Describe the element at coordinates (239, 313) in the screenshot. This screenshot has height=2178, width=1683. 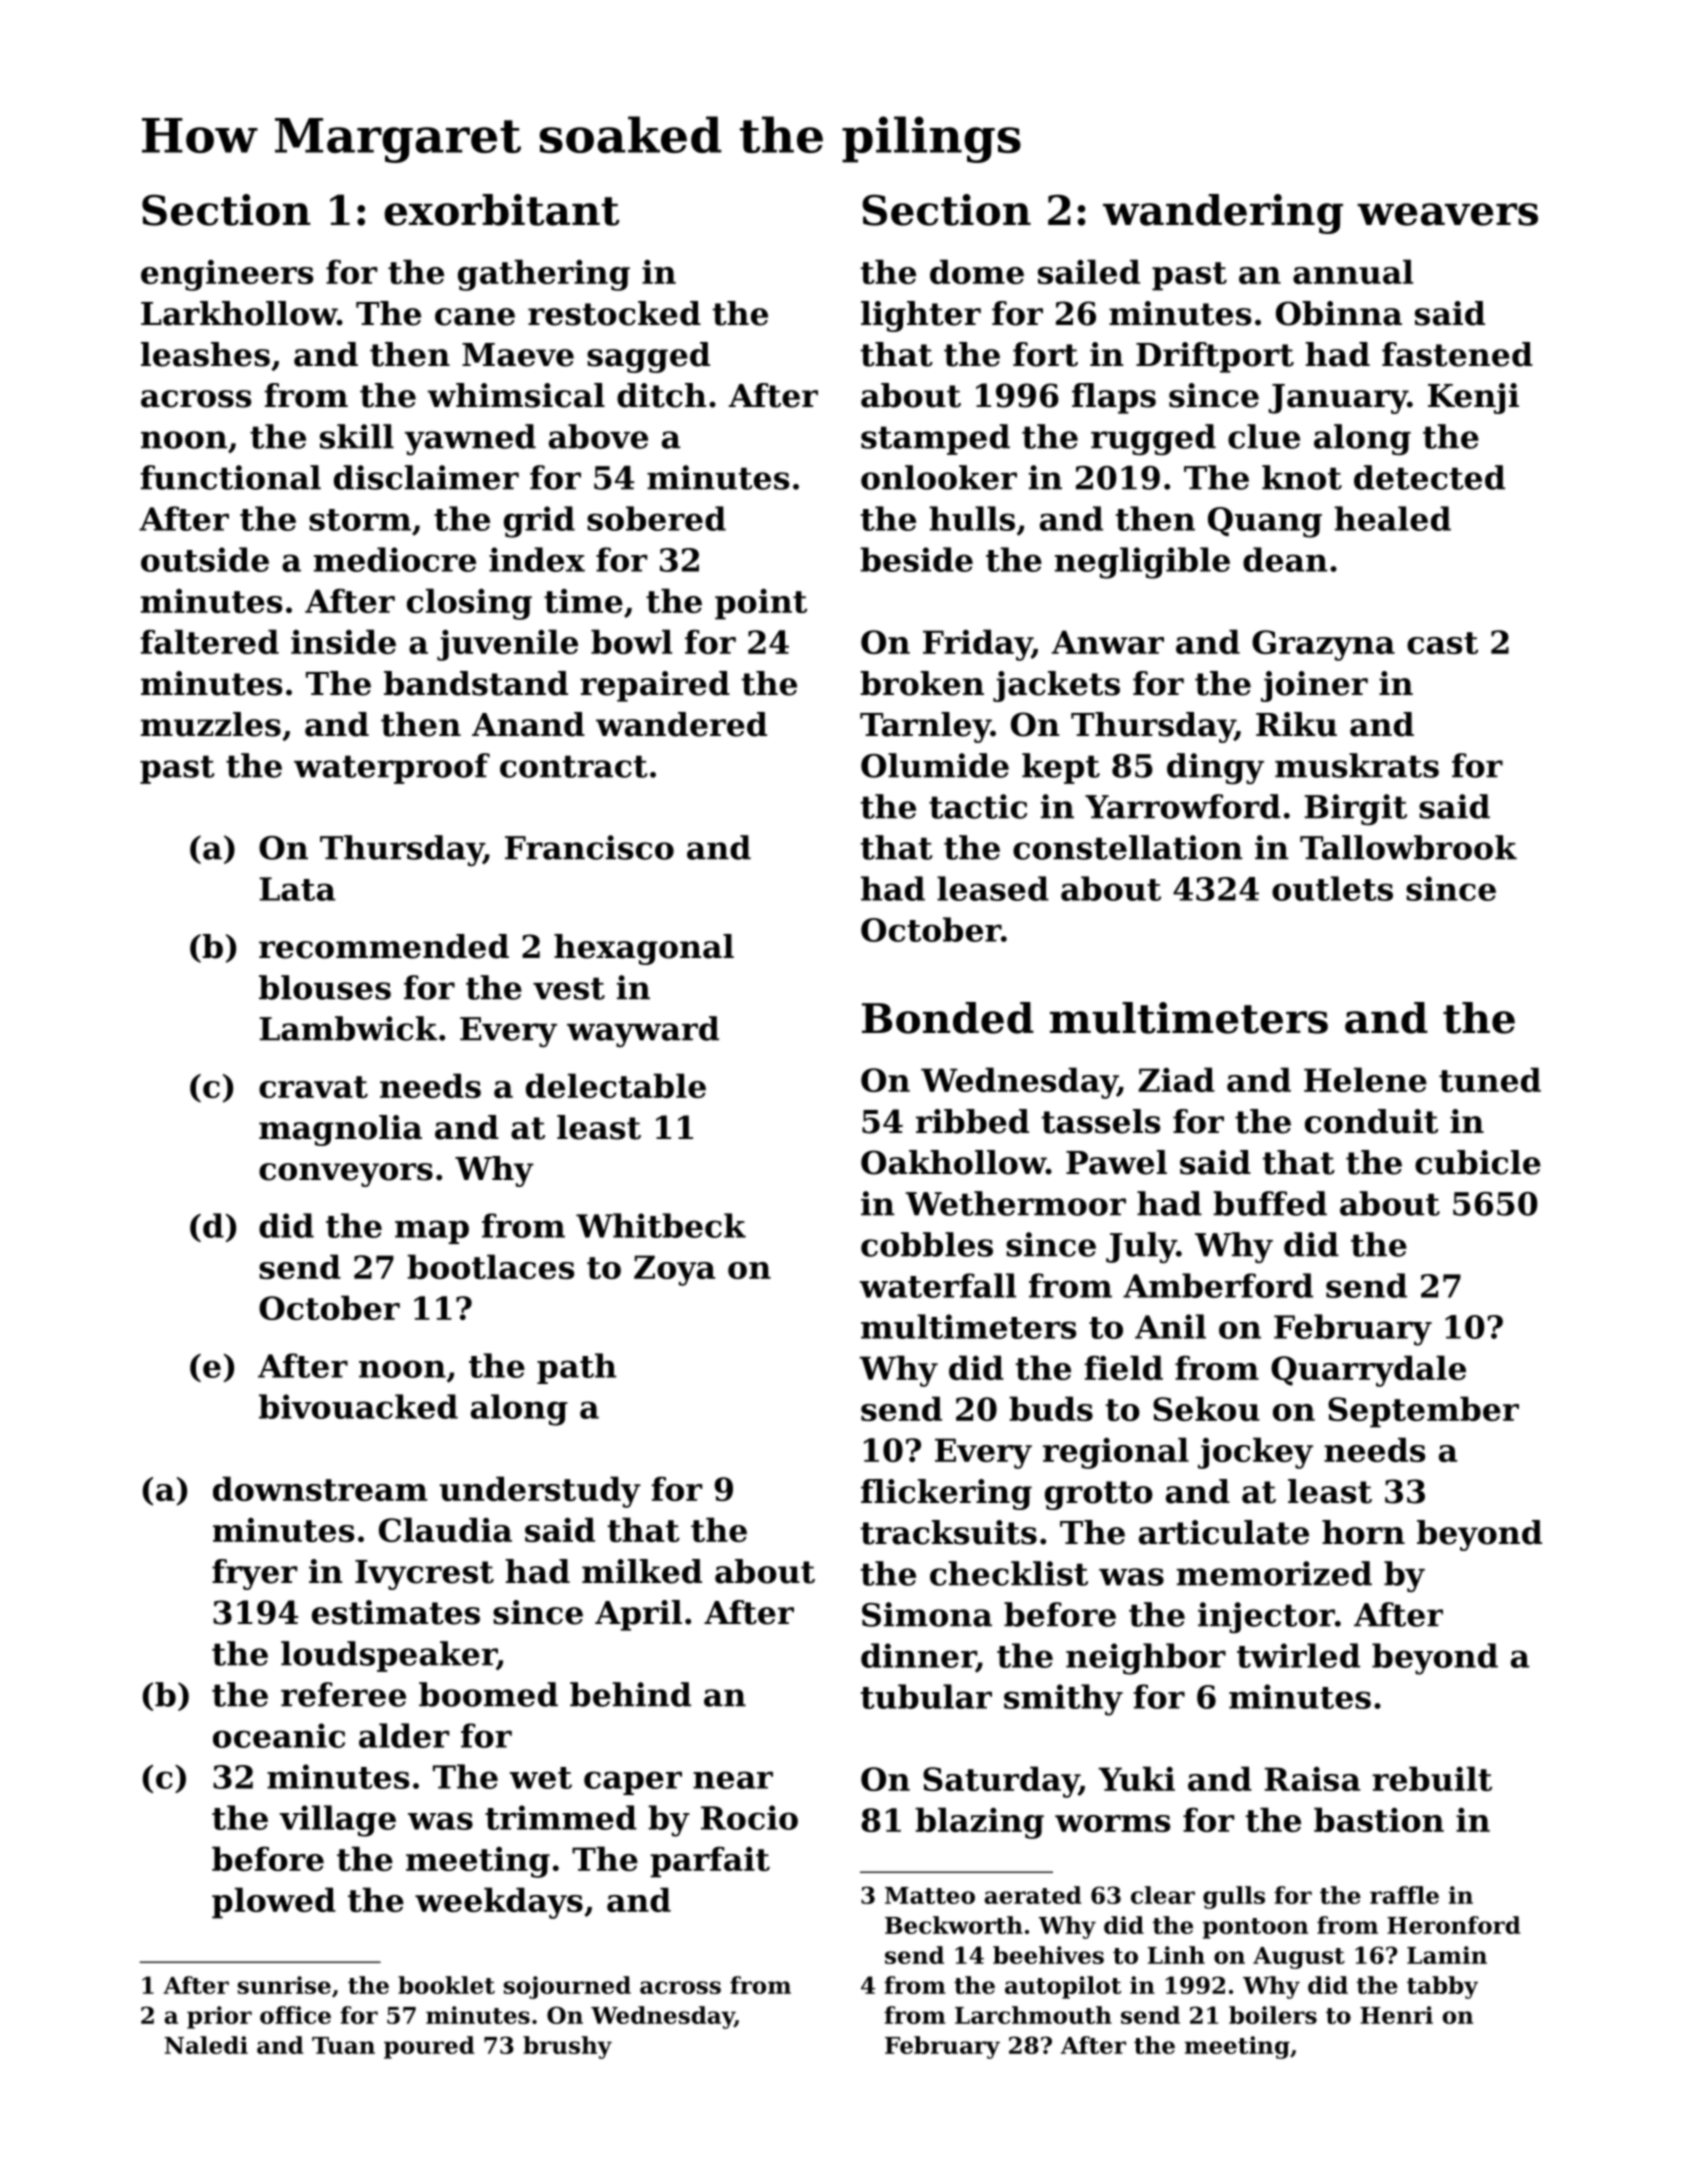
I see `Larkhollow` at that location.
